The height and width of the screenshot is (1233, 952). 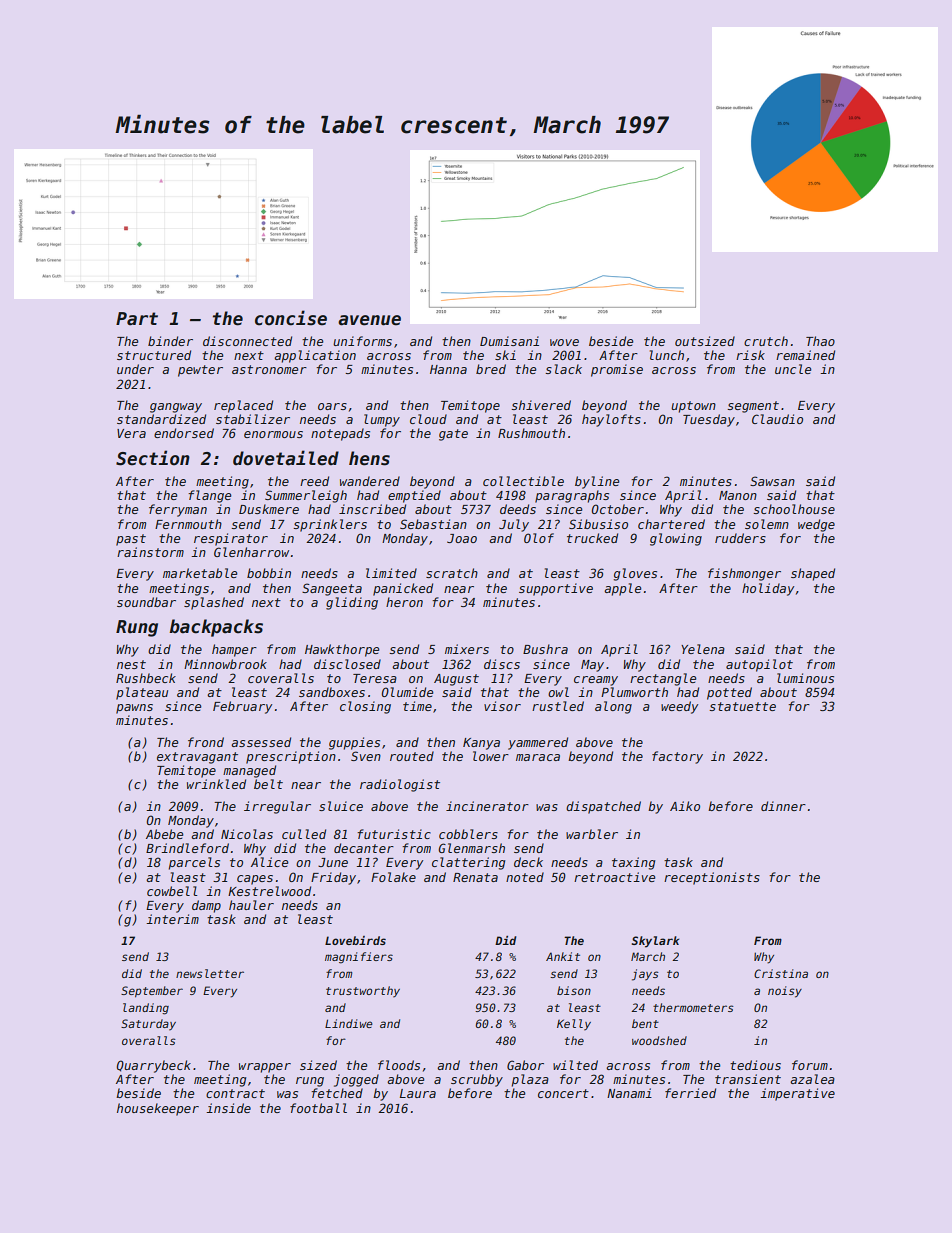 I want to click on Summerleigh, so click(x=306, y=496).
